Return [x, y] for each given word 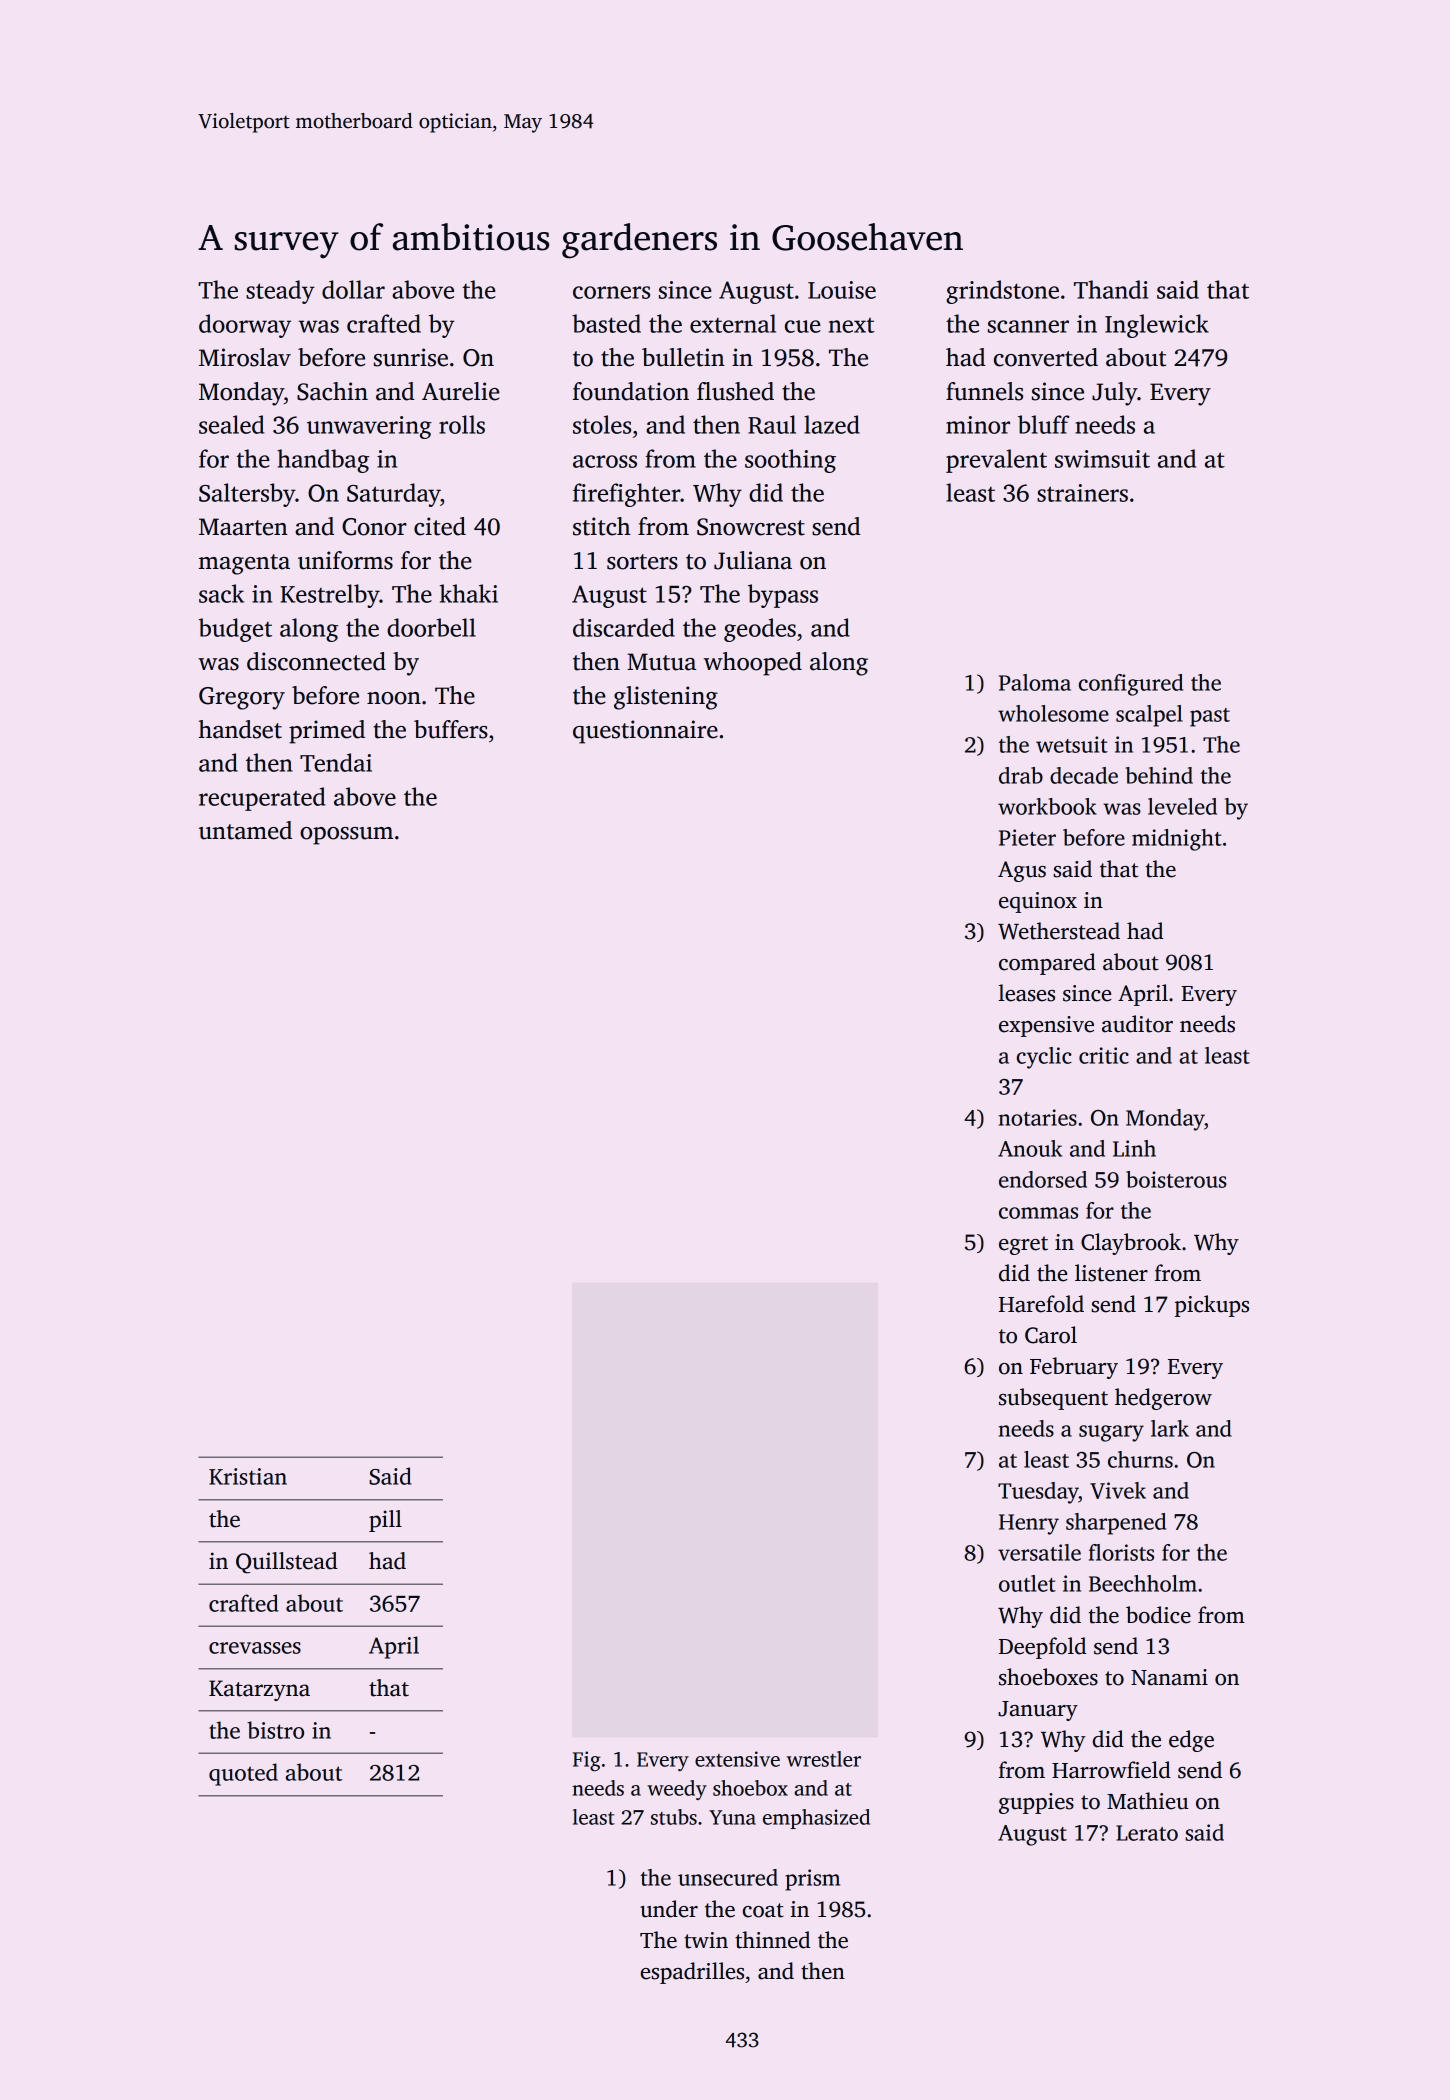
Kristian [248, 1476]
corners [611, 292]
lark [1170, 1428]
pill [385, 1521]
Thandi [1111, 289]
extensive [737, 1759]
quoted [243, 1774]
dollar [353, 289]
